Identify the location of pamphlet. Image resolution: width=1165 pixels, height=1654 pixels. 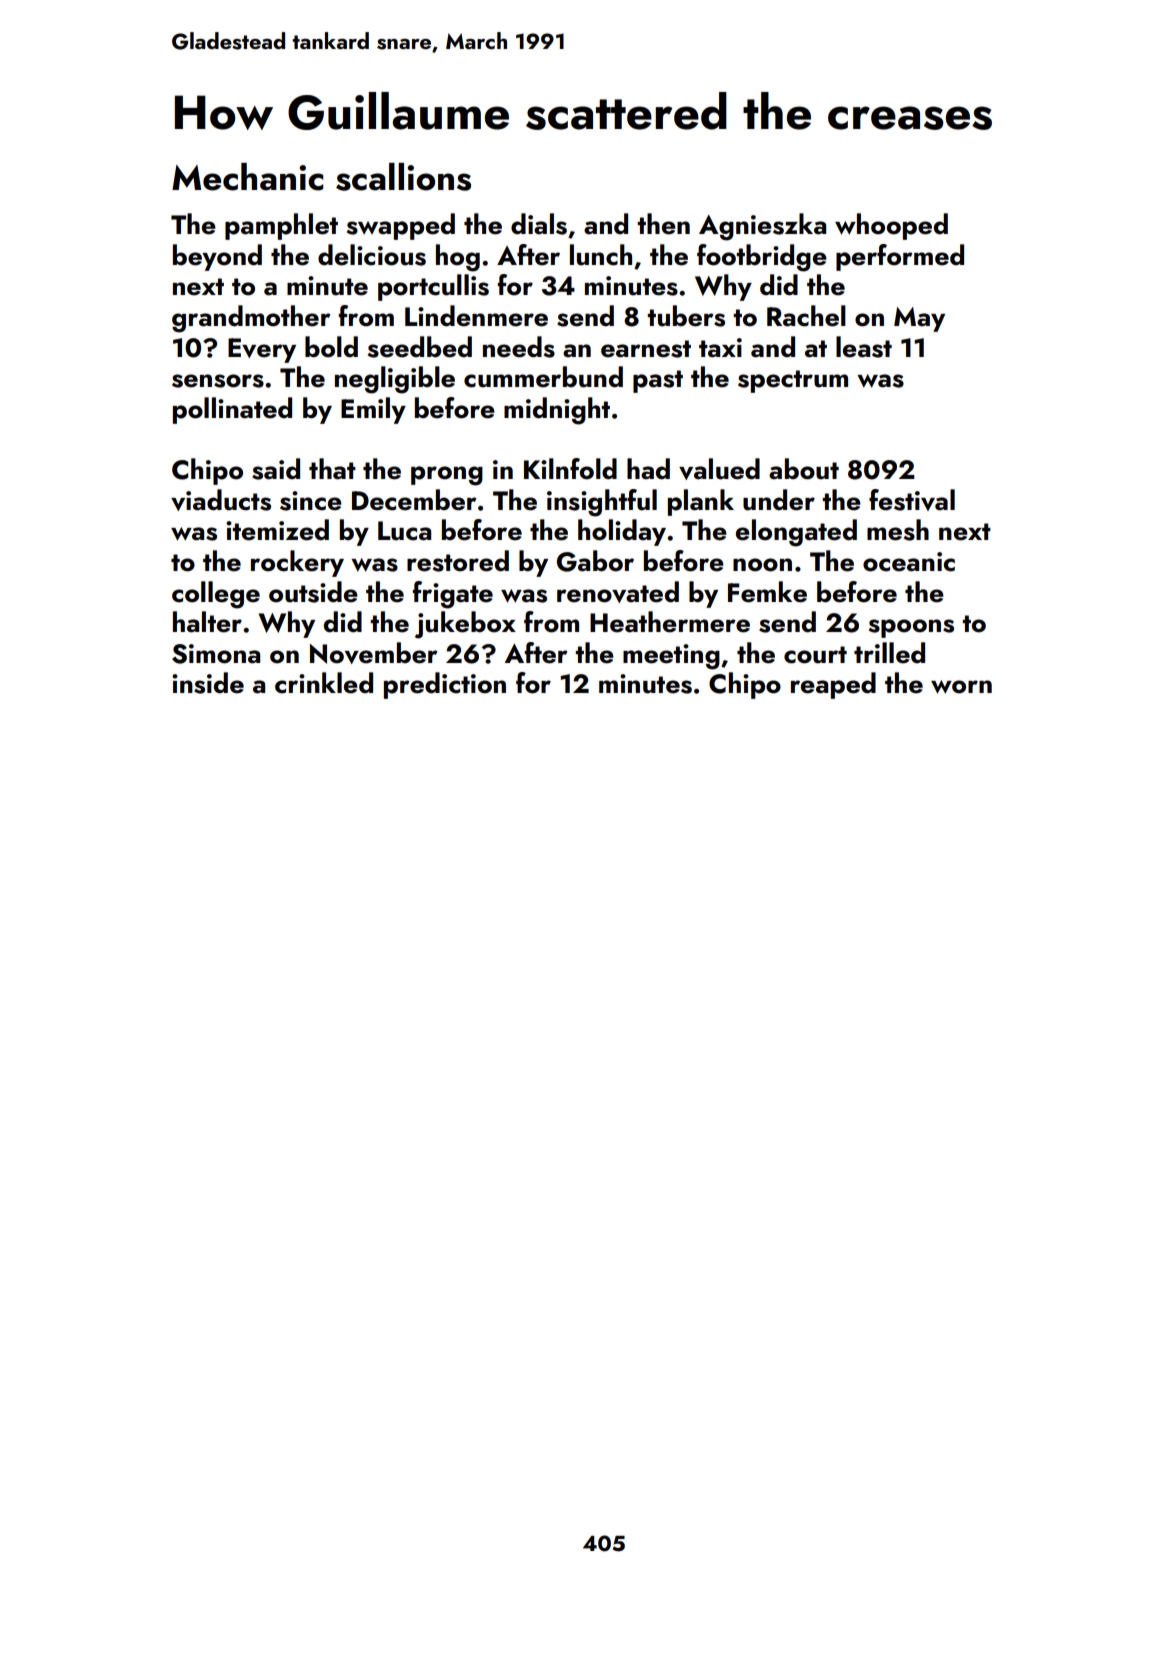
(281, 226).
